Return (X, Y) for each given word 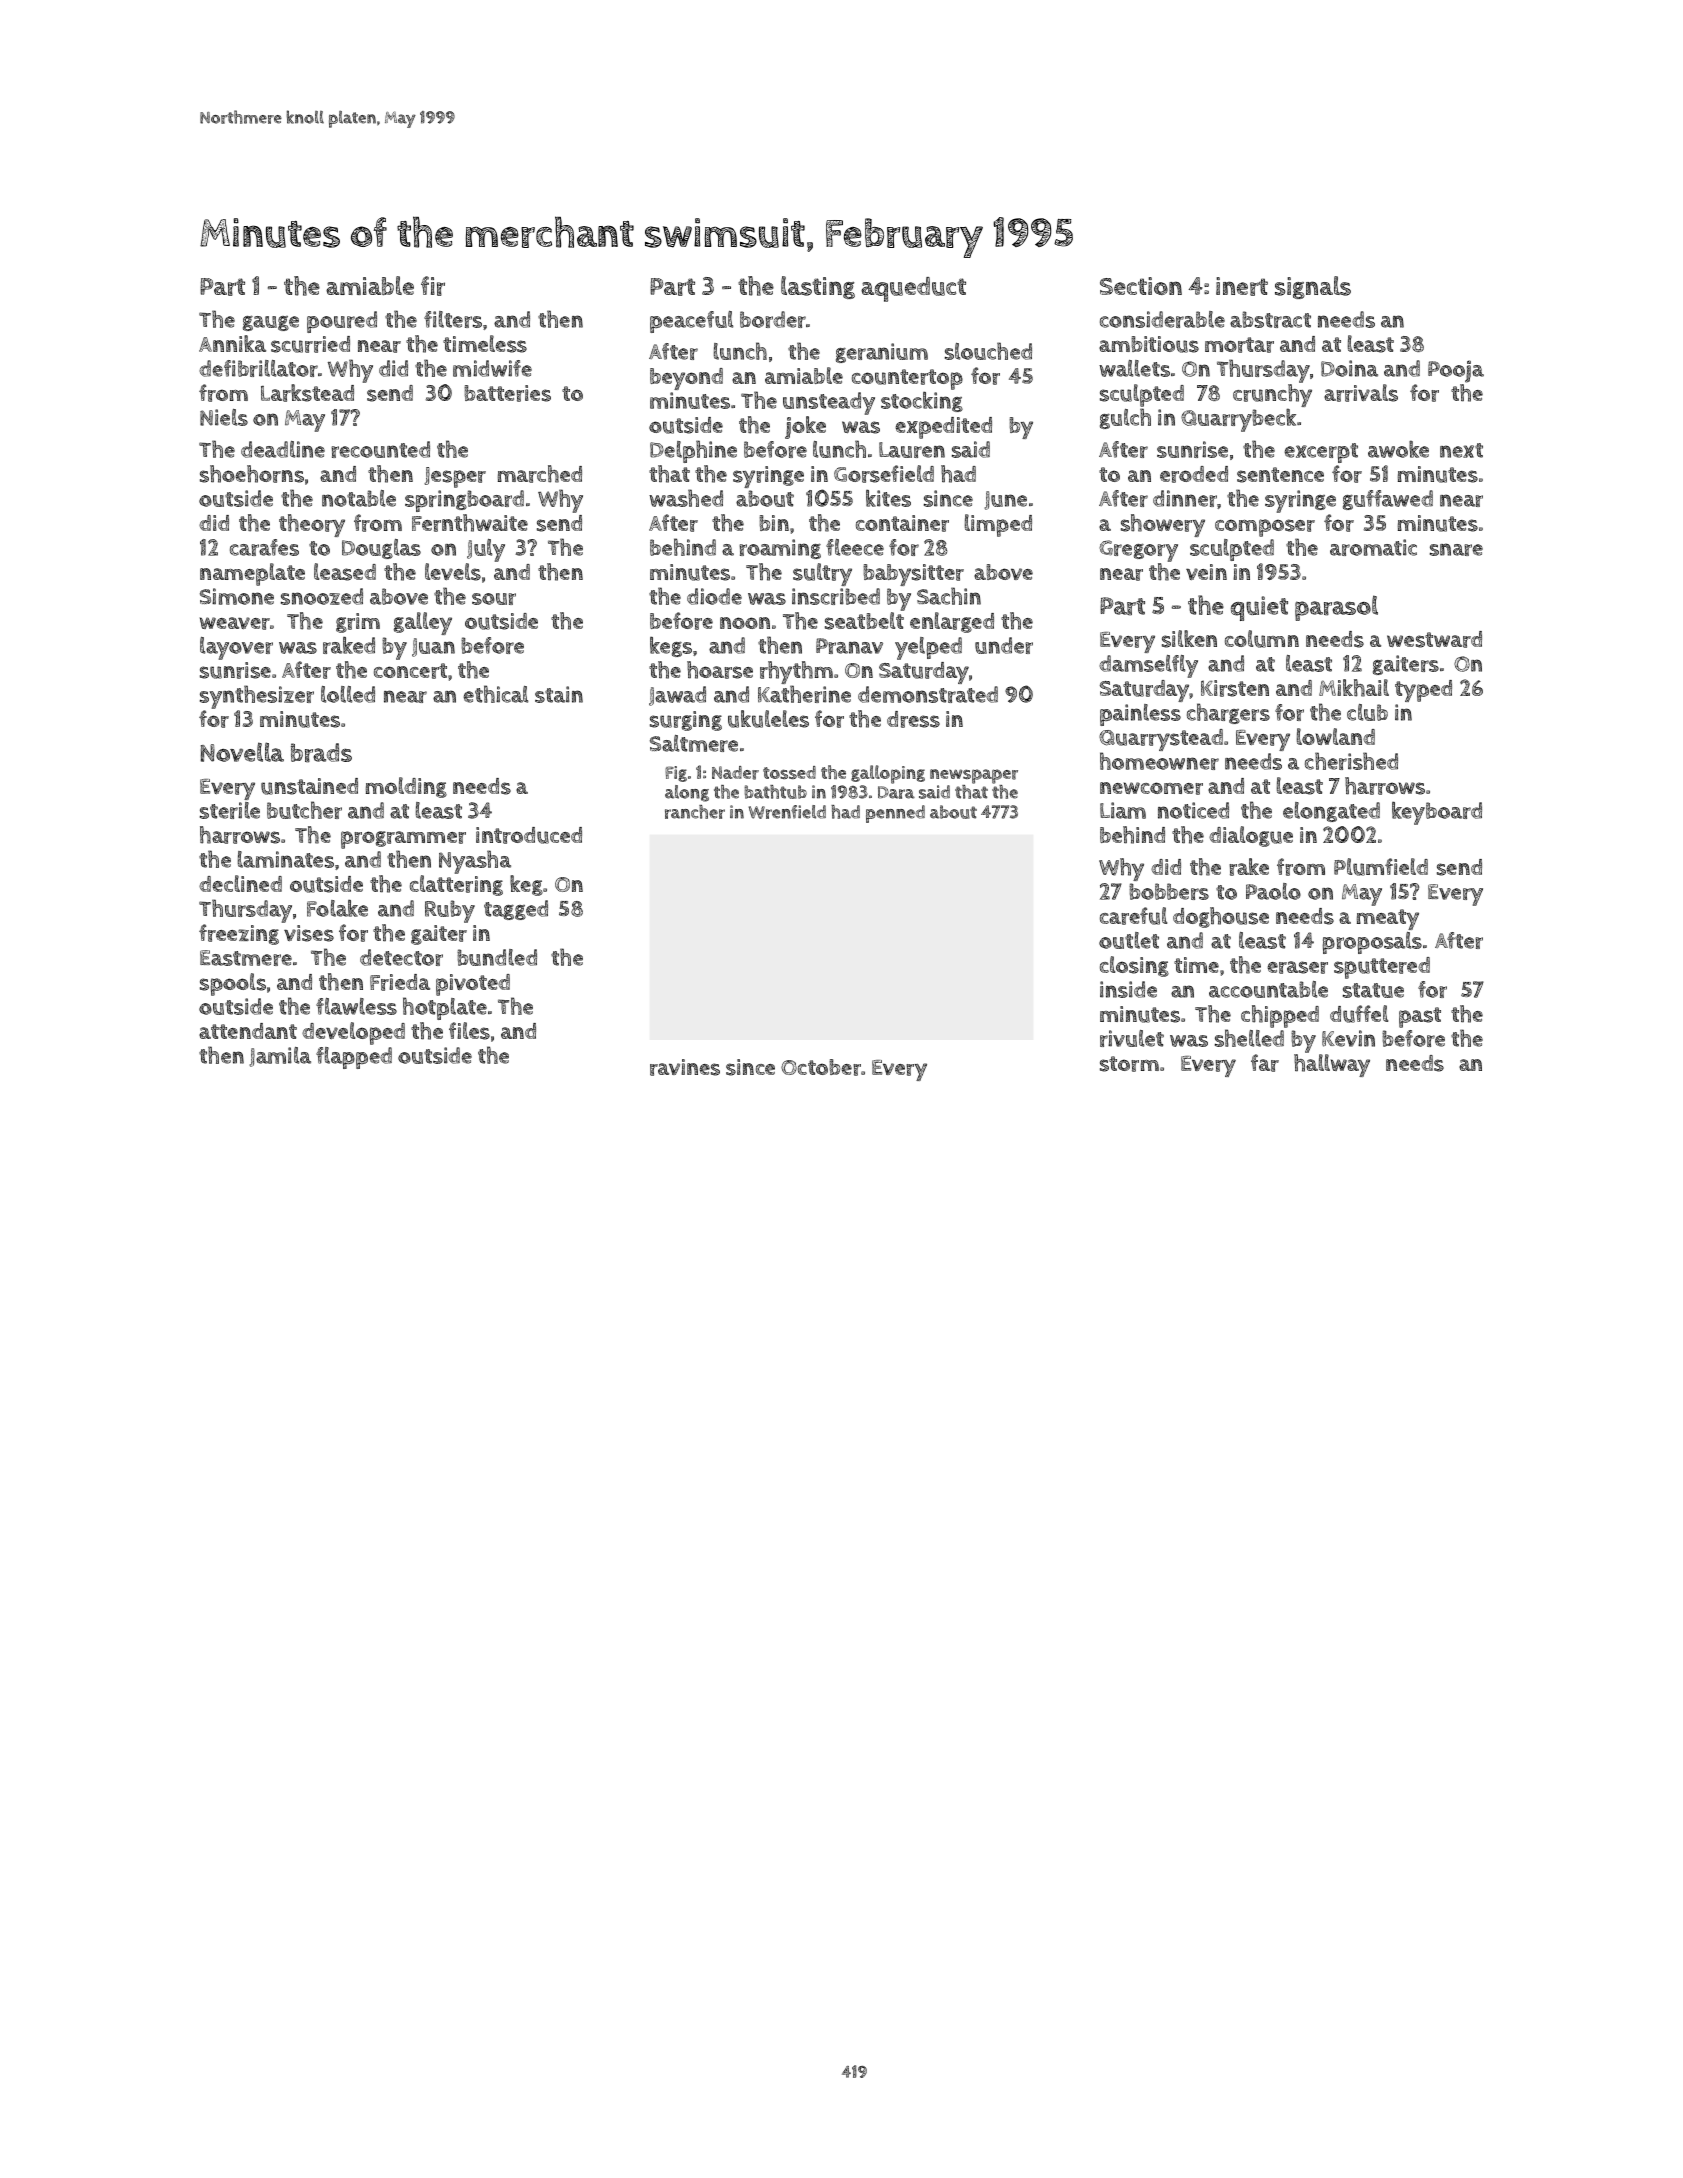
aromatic (1373, 547)
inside (1128, 989)
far (1265, 1063)
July (486, 550)
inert (1242, 286)
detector (401, 957)
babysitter (913, 575)
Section (1141, 286)
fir (433, 286)
